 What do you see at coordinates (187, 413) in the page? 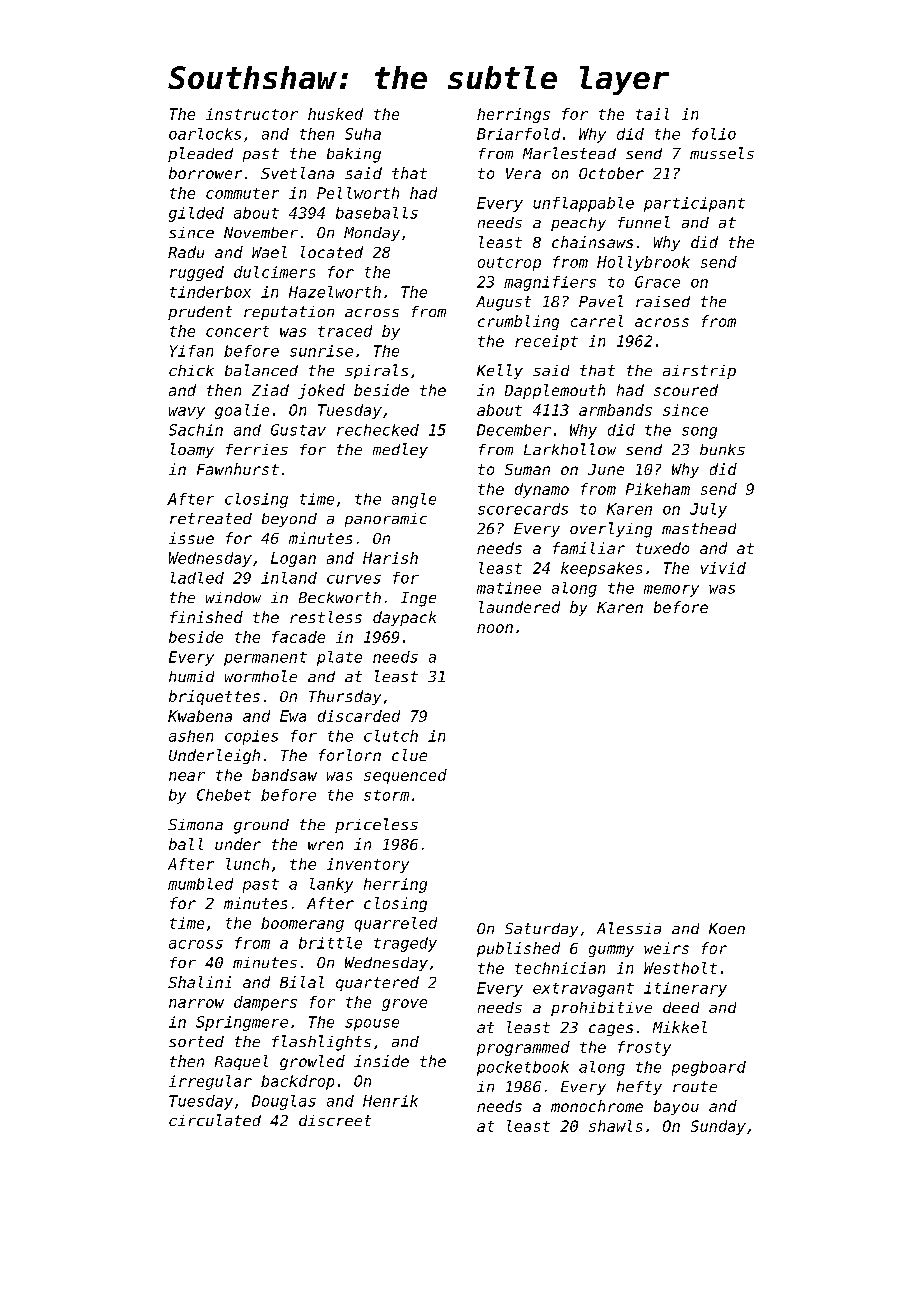
I see `wavy` at bounding box center [187, 413].
